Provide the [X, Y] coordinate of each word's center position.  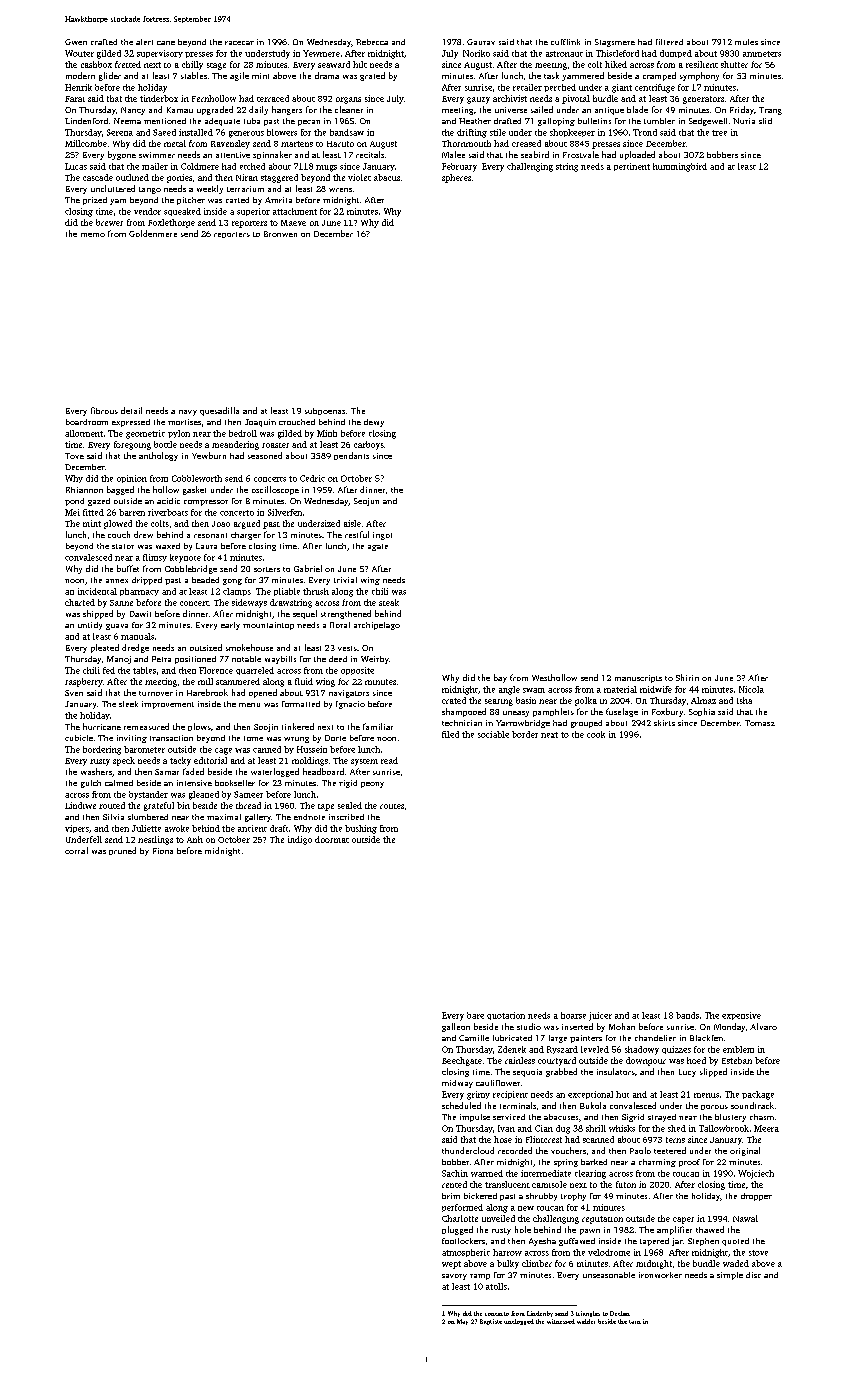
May [462, 1322]
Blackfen [706, 1038]
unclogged [519, 1322]
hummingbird [680, 167]
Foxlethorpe [171, 223]
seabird [535, 154]
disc [753, 1275]
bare [475, 1015]
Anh [195, 839]
